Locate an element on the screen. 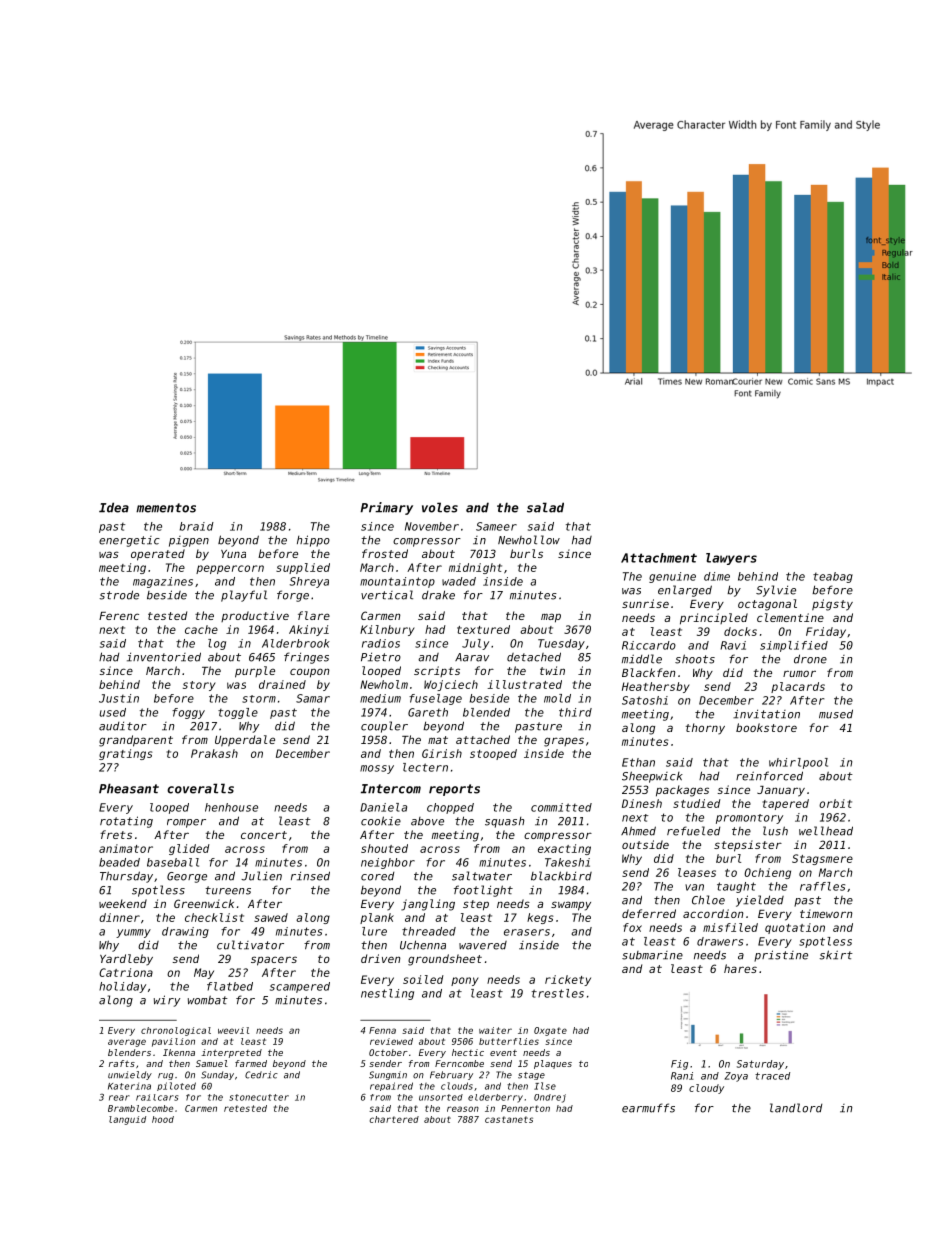 Image resolution: width=952 pixels, height=1233 pixels. Pietro is located at coordinates (381, 657).
